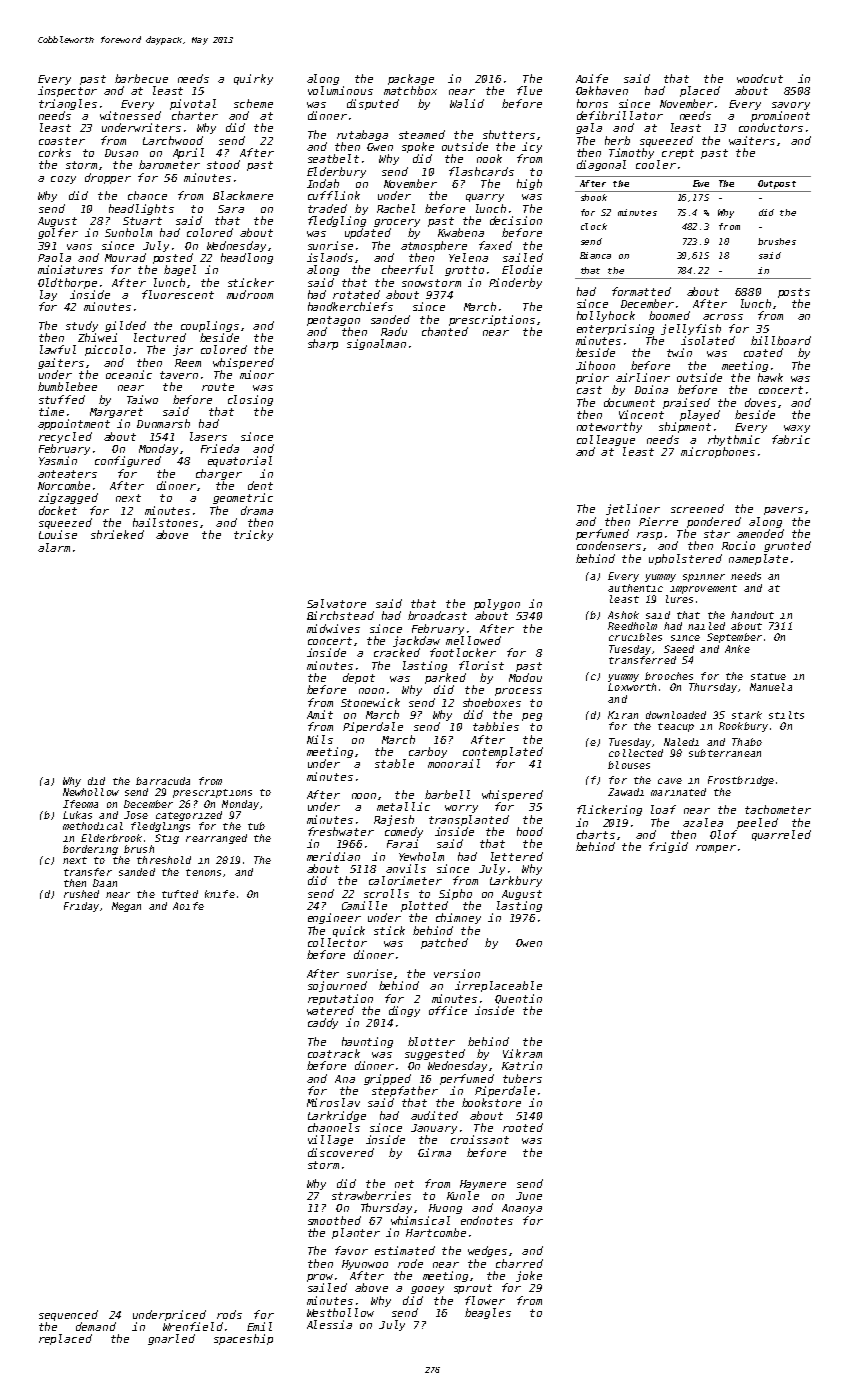  What do you see at coordinates (81, 907) in the screenshot?
I see `Friday` at bounding box center [81, 907].
